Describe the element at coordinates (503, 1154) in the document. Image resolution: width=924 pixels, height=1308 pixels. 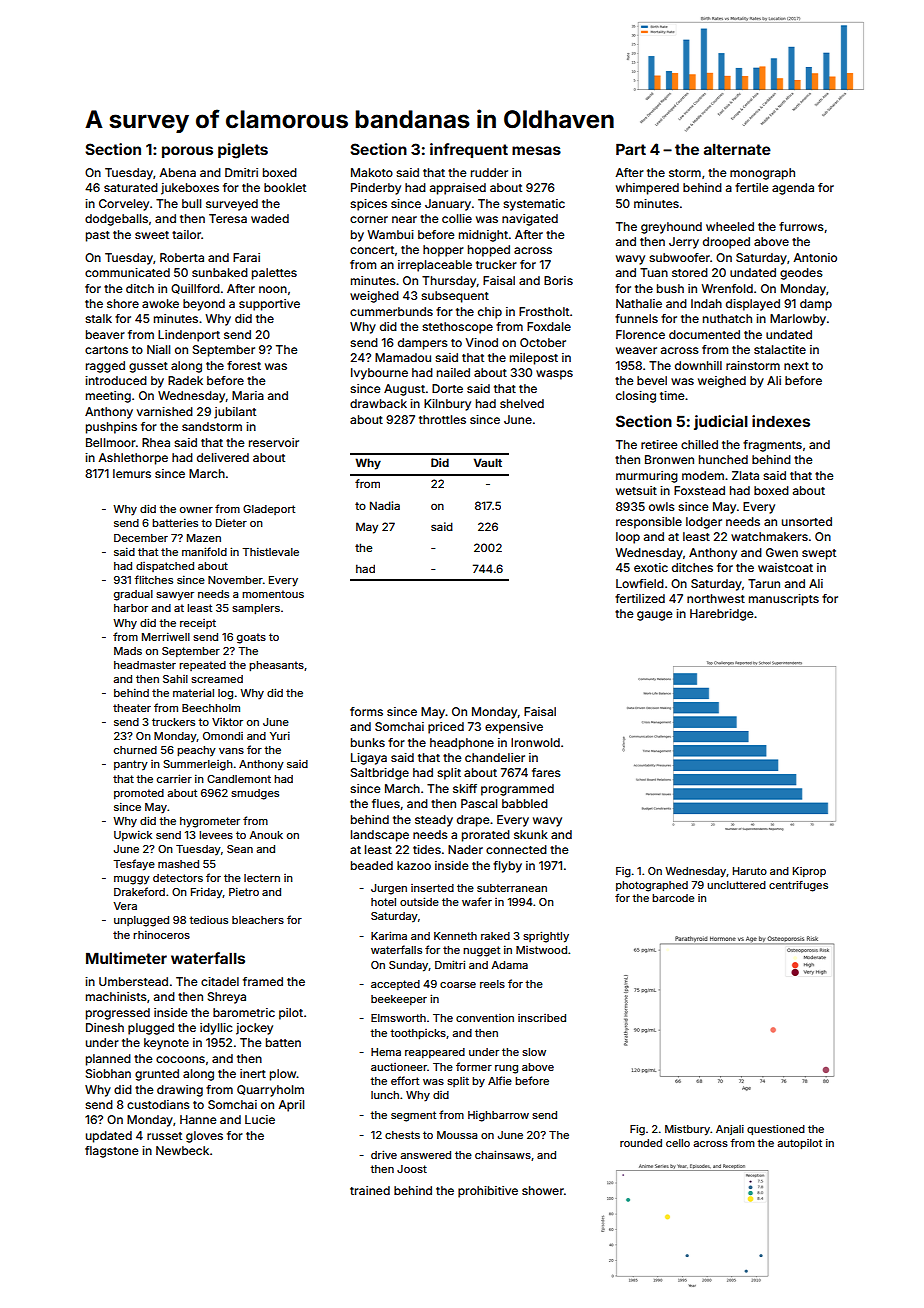
I see `chainsaws` at that location.
